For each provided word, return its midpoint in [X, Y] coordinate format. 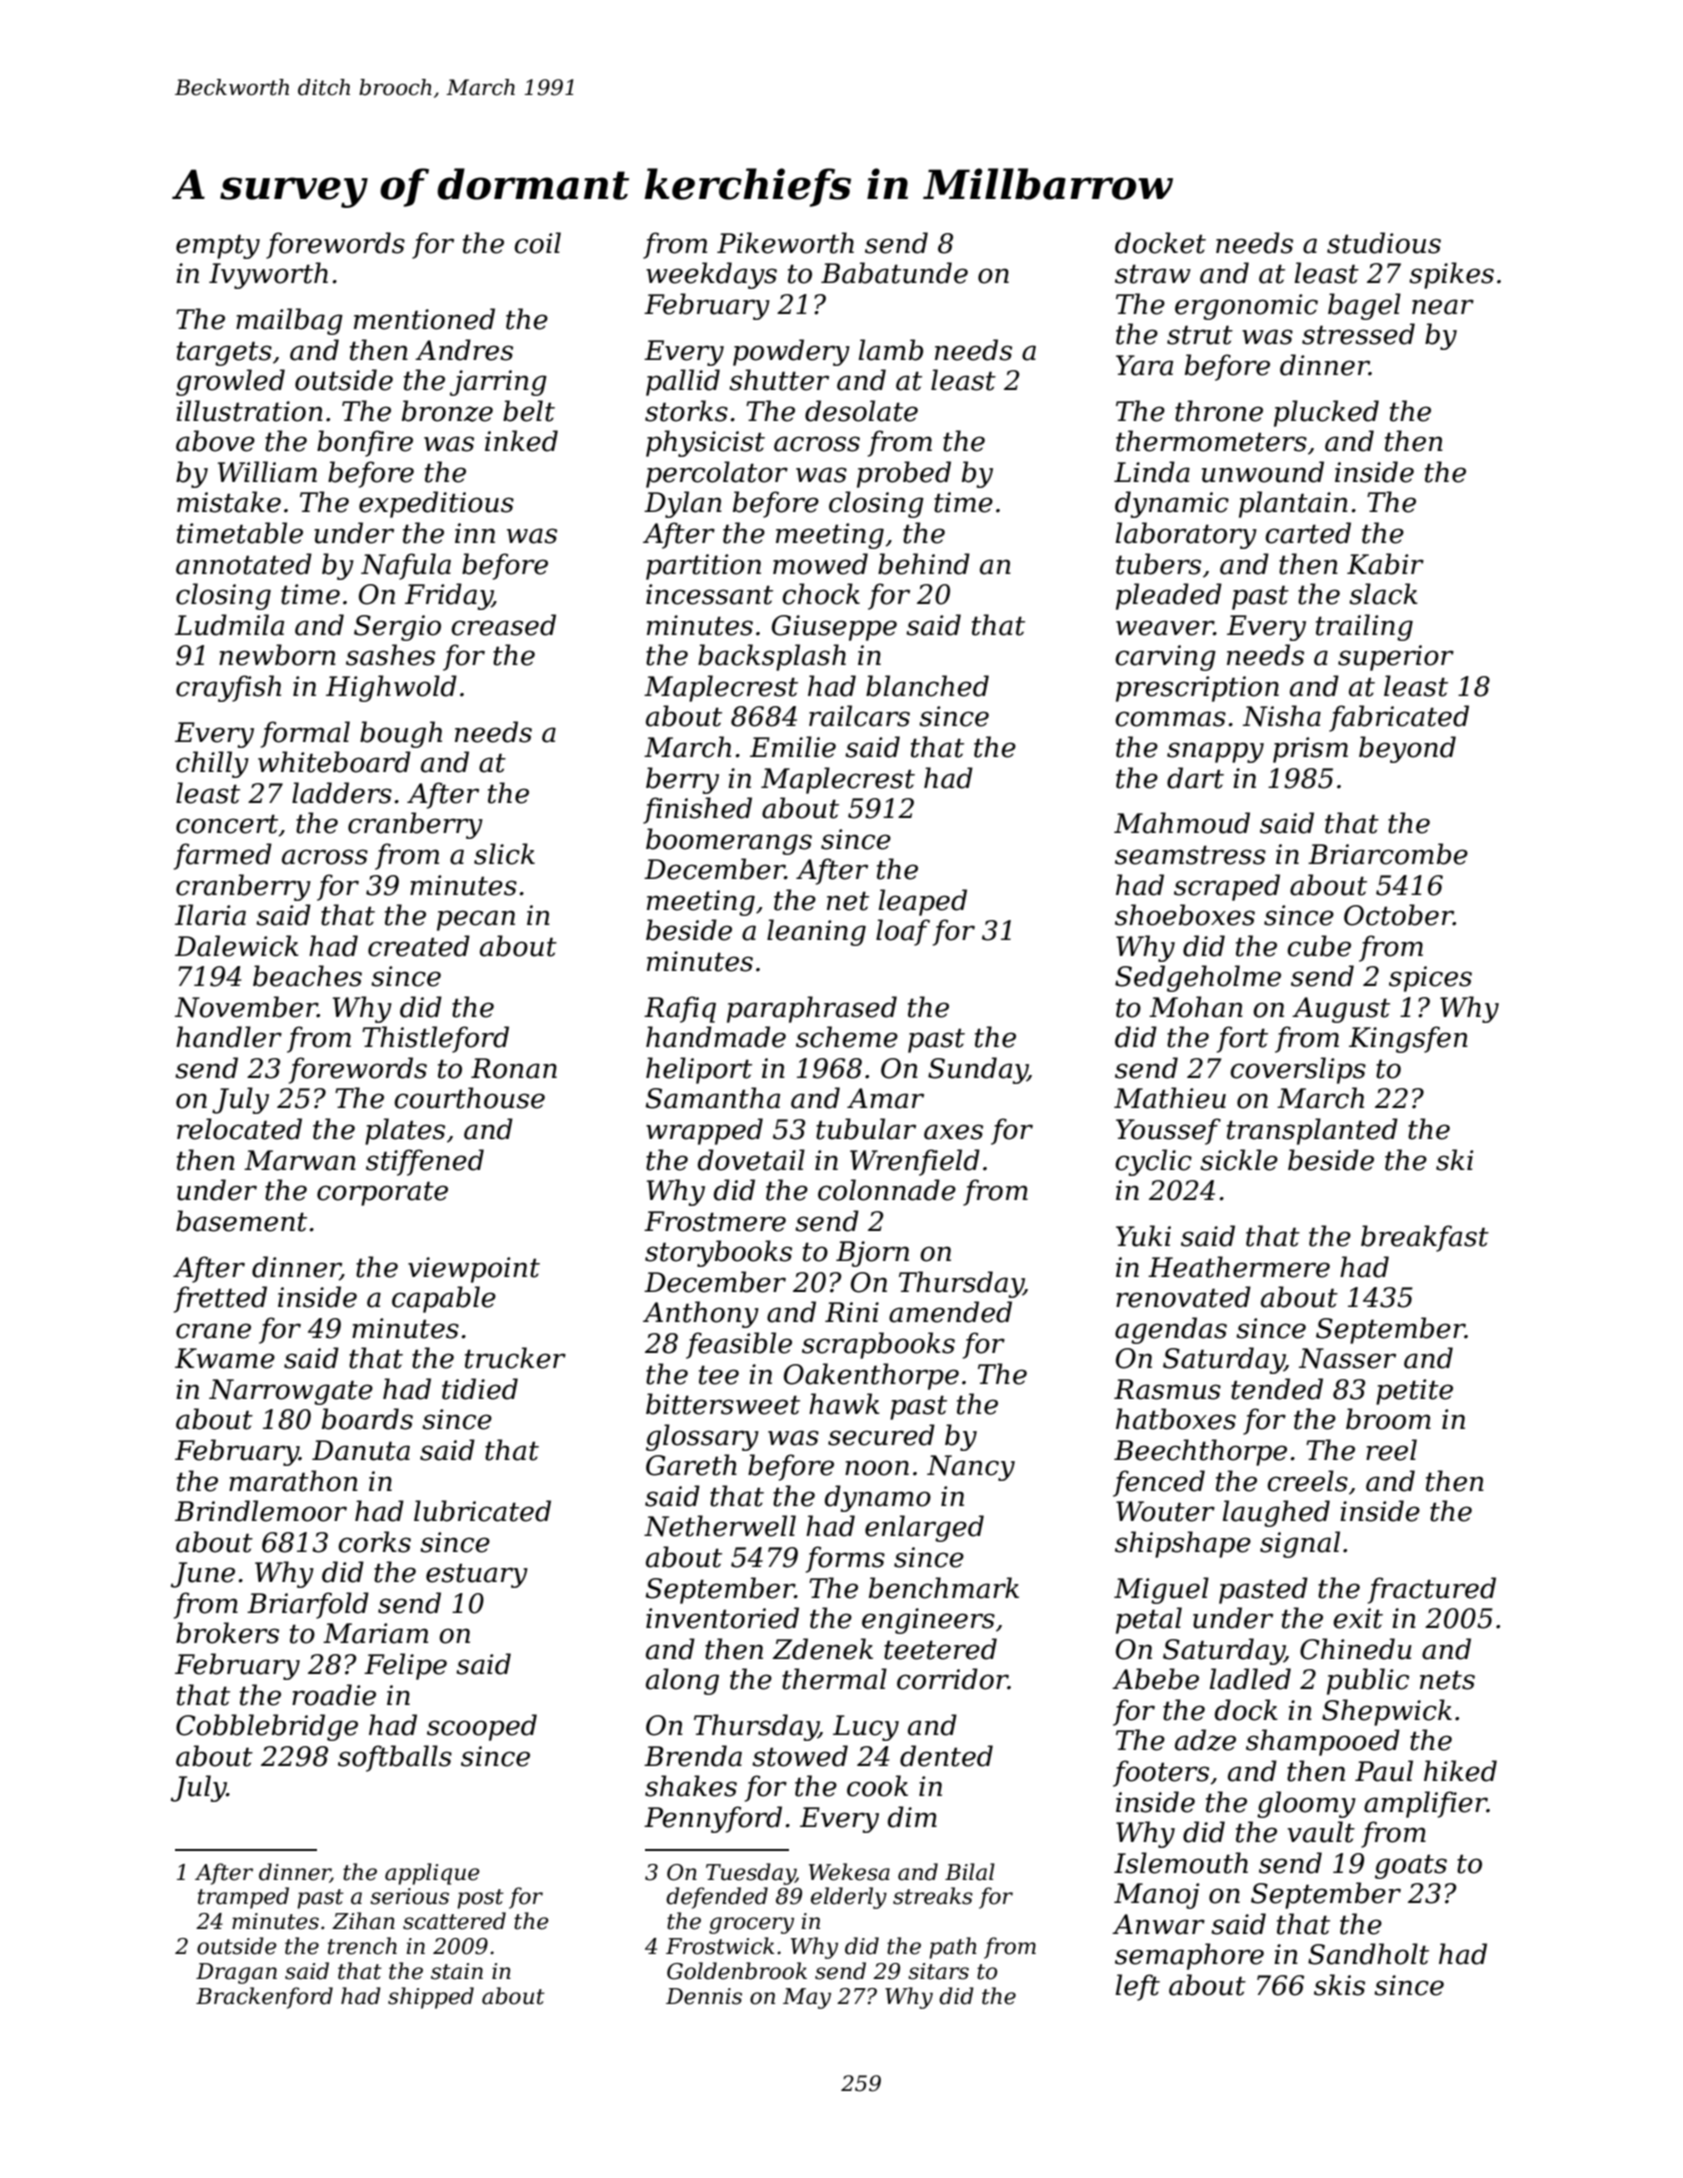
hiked [1460, 1771]
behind [924, 564]
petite [1414, 1392]
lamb [891, 350]
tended [1277, 1389]
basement [241, 1221]
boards [367, 1419]
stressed [1358, 334]
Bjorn [872, 1254]
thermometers [1211, 441]
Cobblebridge [267, 1727]
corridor [952, 1679]
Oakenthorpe [871, 1376]
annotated [244, 564]
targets [224, 353]
